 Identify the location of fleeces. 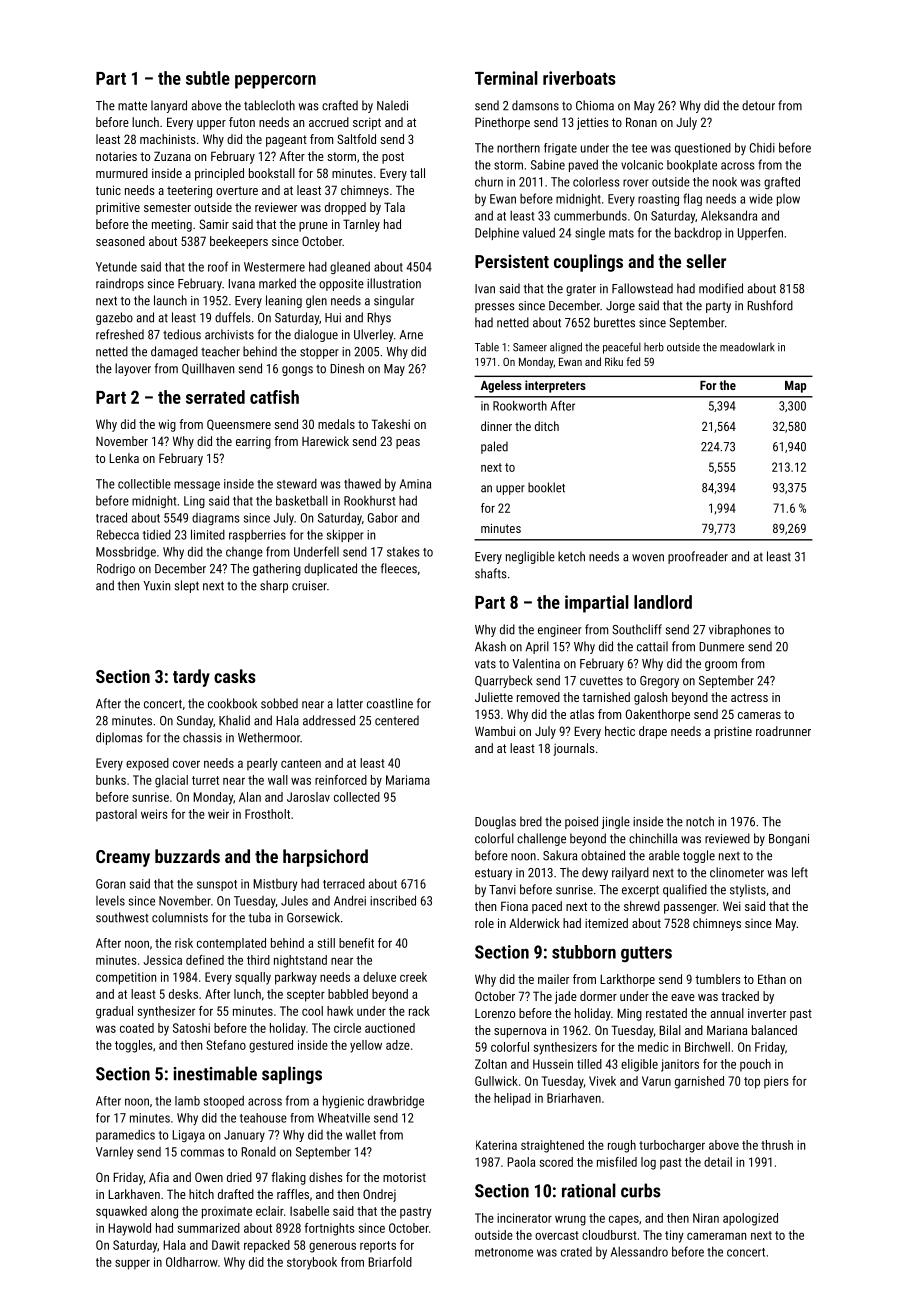
(399, 568).
